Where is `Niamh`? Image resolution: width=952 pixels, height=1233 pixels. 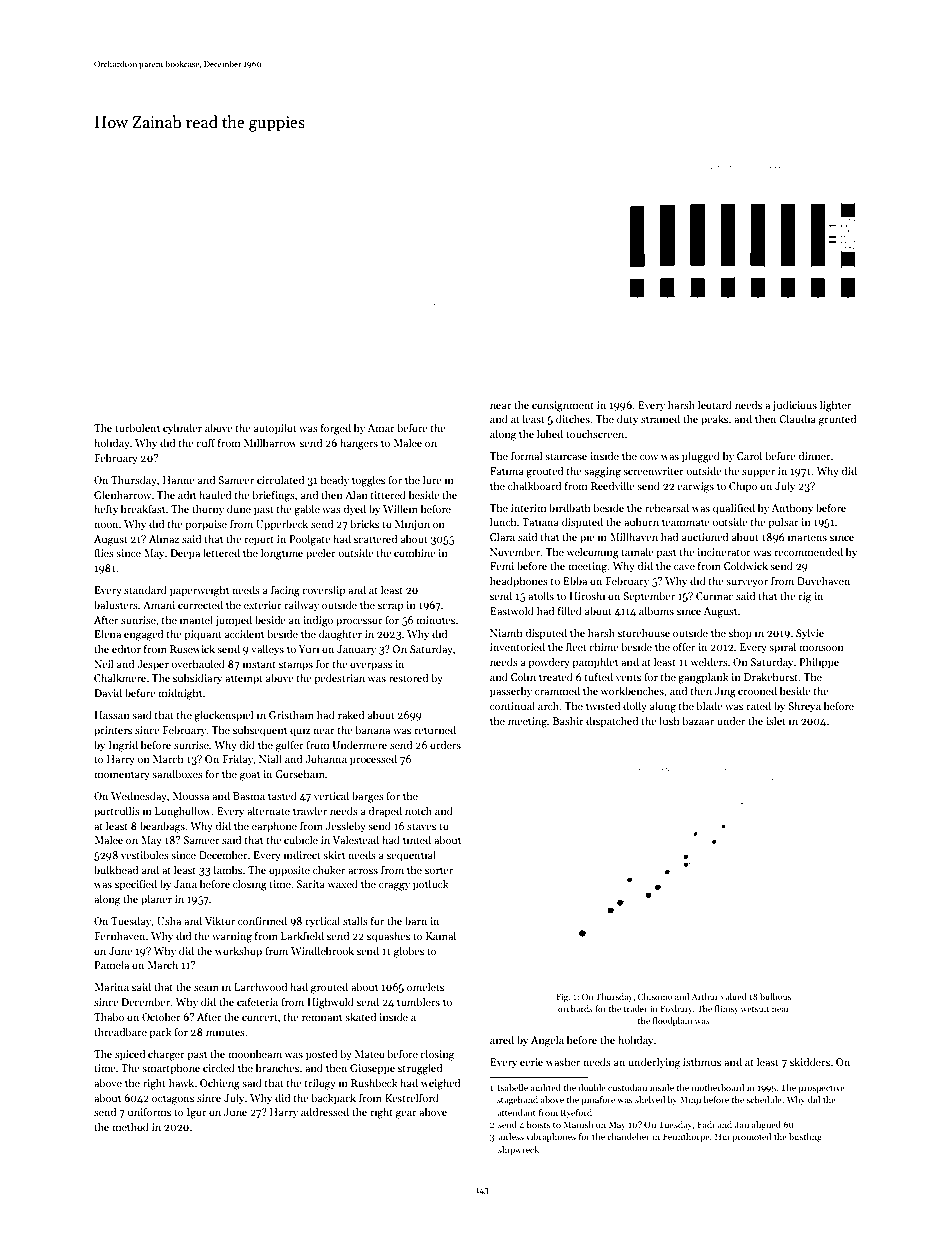
Niamh is located at coordinates (506, 632).
